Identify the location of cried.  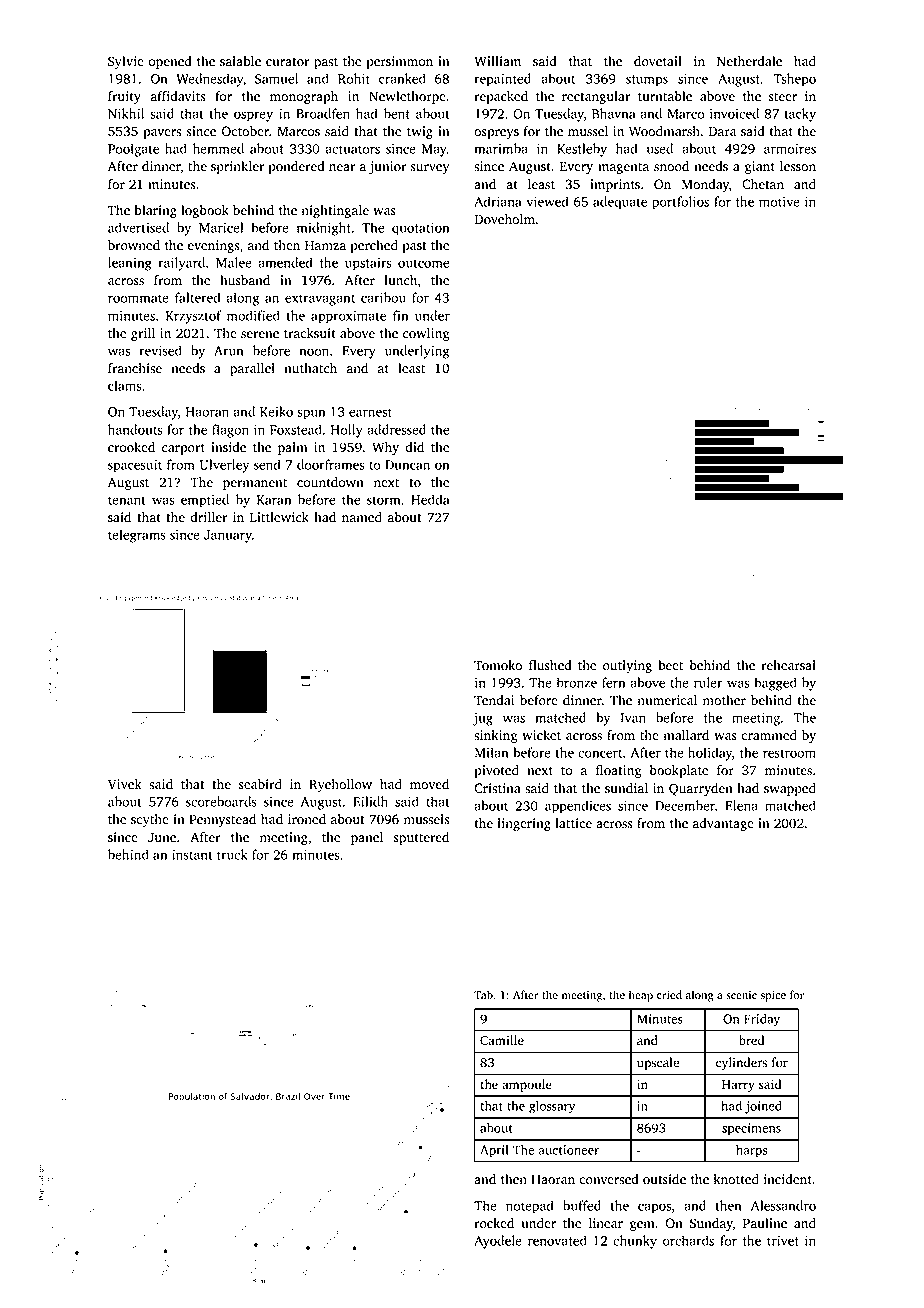
(669, 995).
